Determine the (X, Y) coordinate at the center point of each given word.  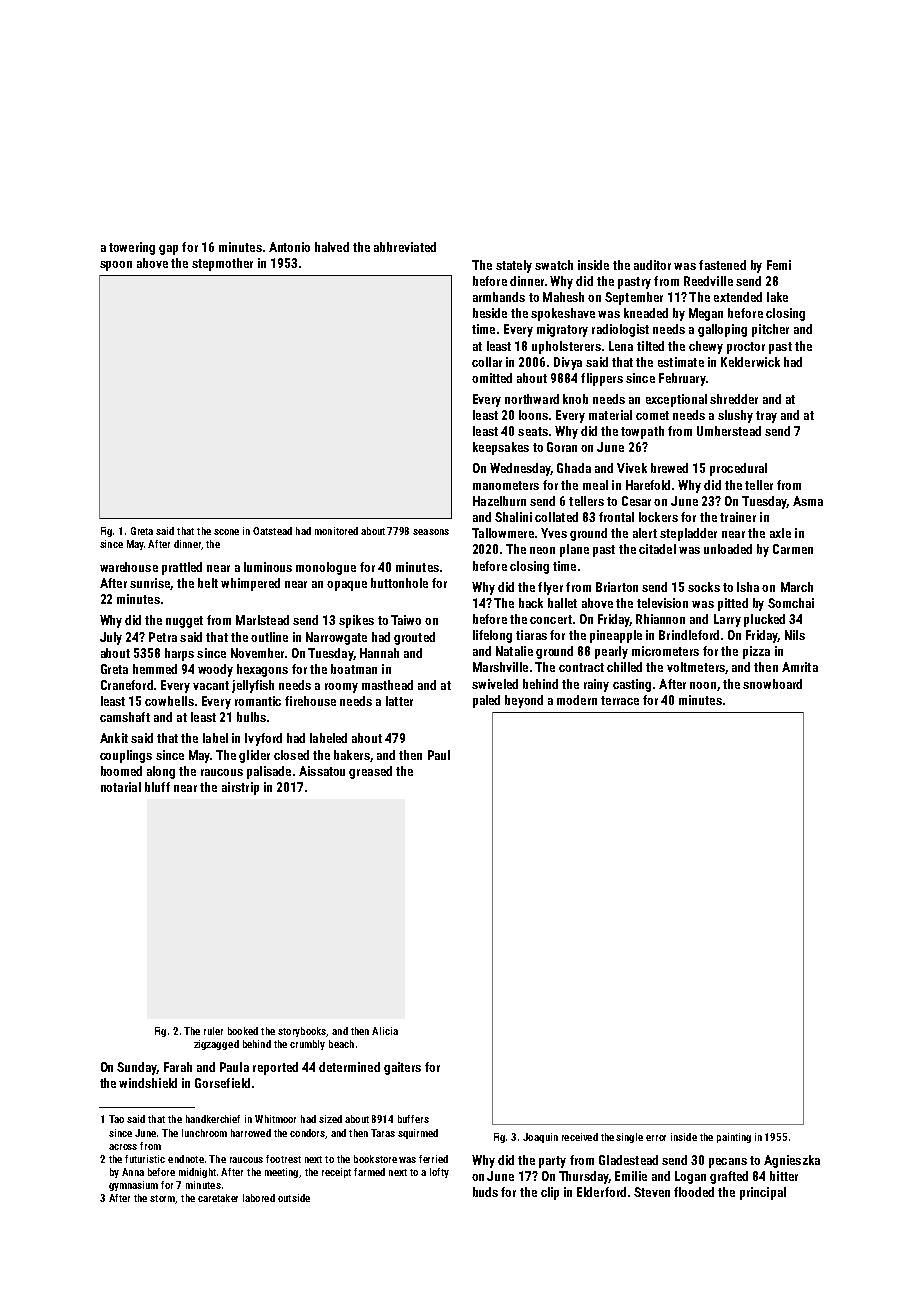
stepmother (222, 264)
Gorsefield (222, 1083)
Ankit (114, 738)
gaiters (402, 1068)
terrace (620, 700)
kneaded (646, 313)
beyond (524, 701)
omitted (492, 378)
